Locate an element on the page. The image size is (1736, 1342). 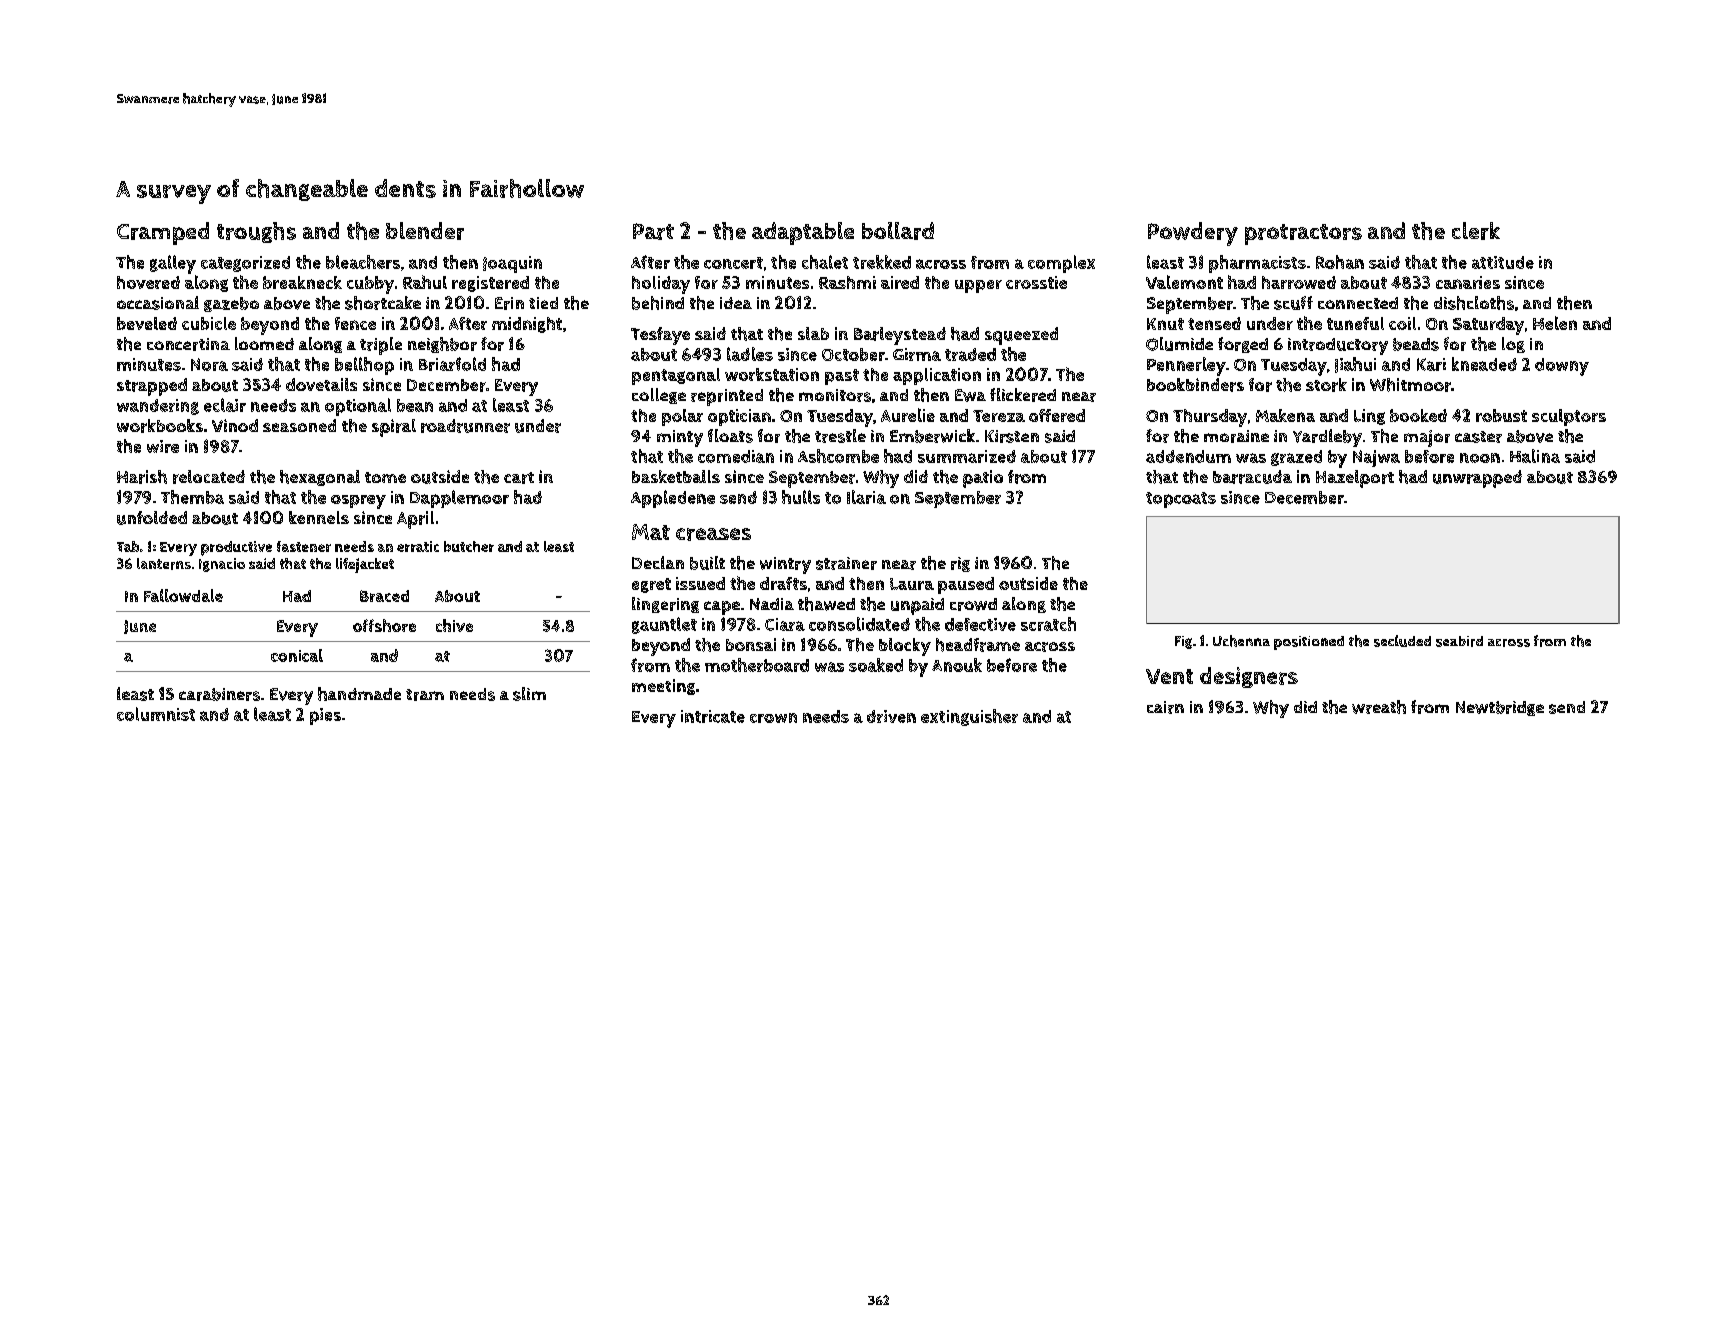
Newtbridge is located at coordinates (1500, 708).
